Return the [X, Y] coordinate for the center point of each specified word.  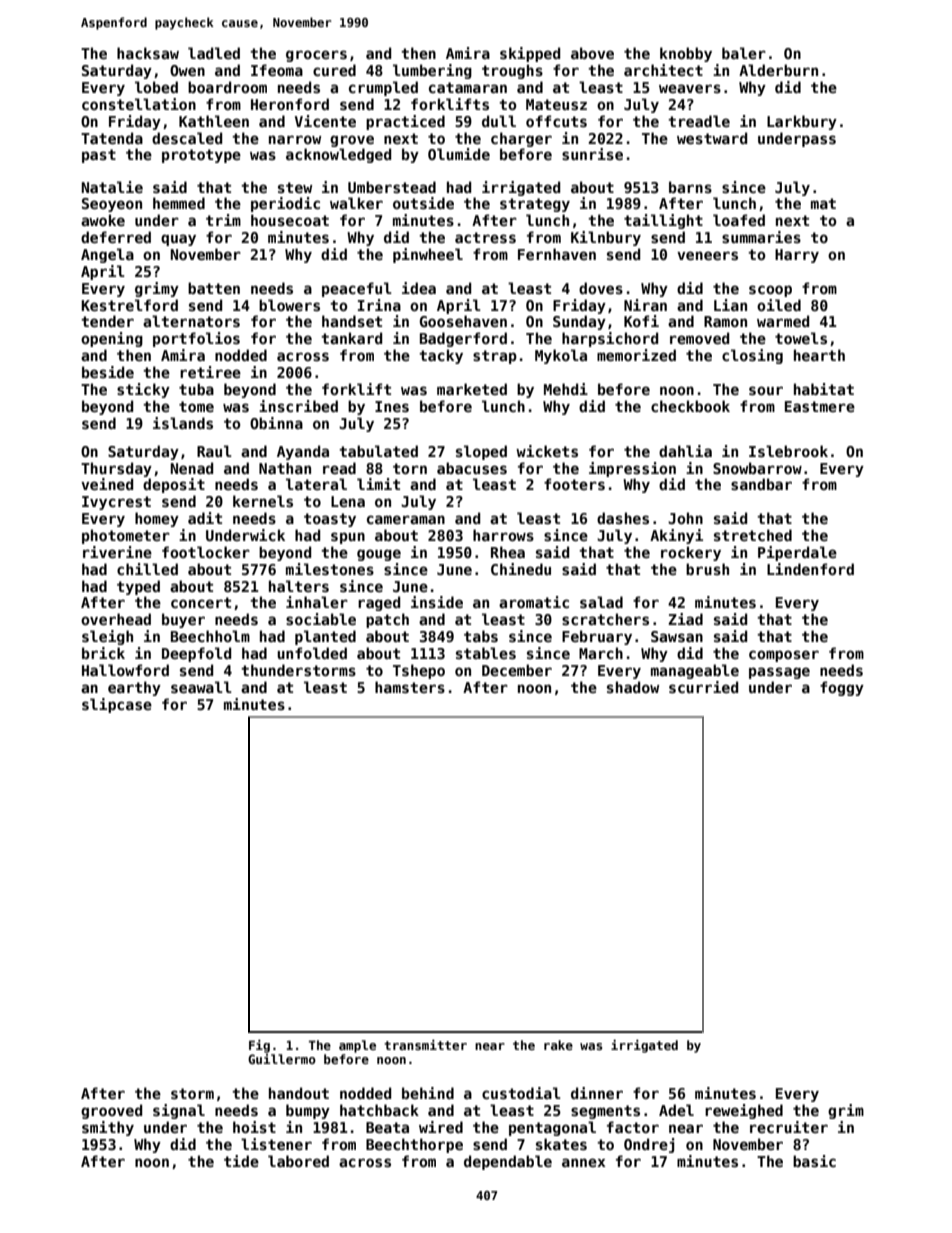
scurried [703, 687]
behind [428, 1093]
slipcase [117, 705]
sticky [143, 390]
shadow [633, 687]
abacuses [472, 468]
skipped [530, 54]
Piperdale [797, 553]
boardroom [227, 87]
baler [744, 53]
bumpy [308, 1111]
